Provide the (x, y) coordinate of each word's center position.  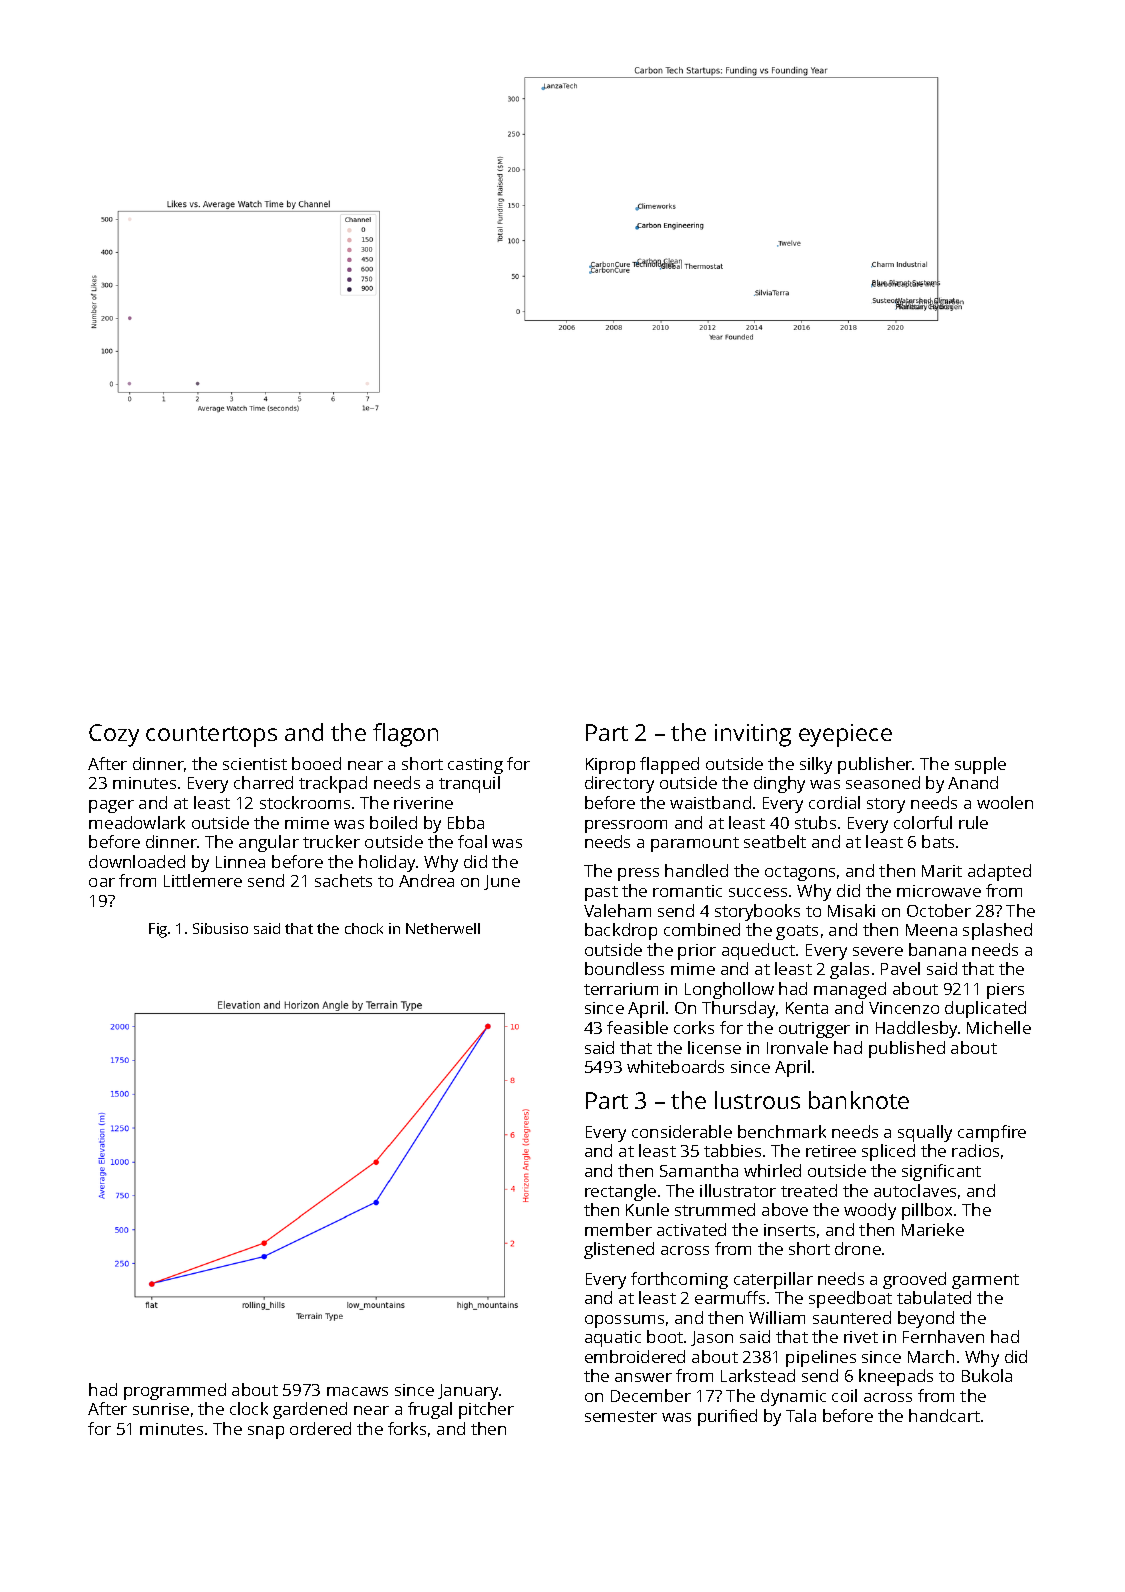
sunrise (161, 1409)
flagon (405, 735)
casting (475, 766)
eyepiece (845, 735)
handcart (944, 1415)
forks (407, 1428)
